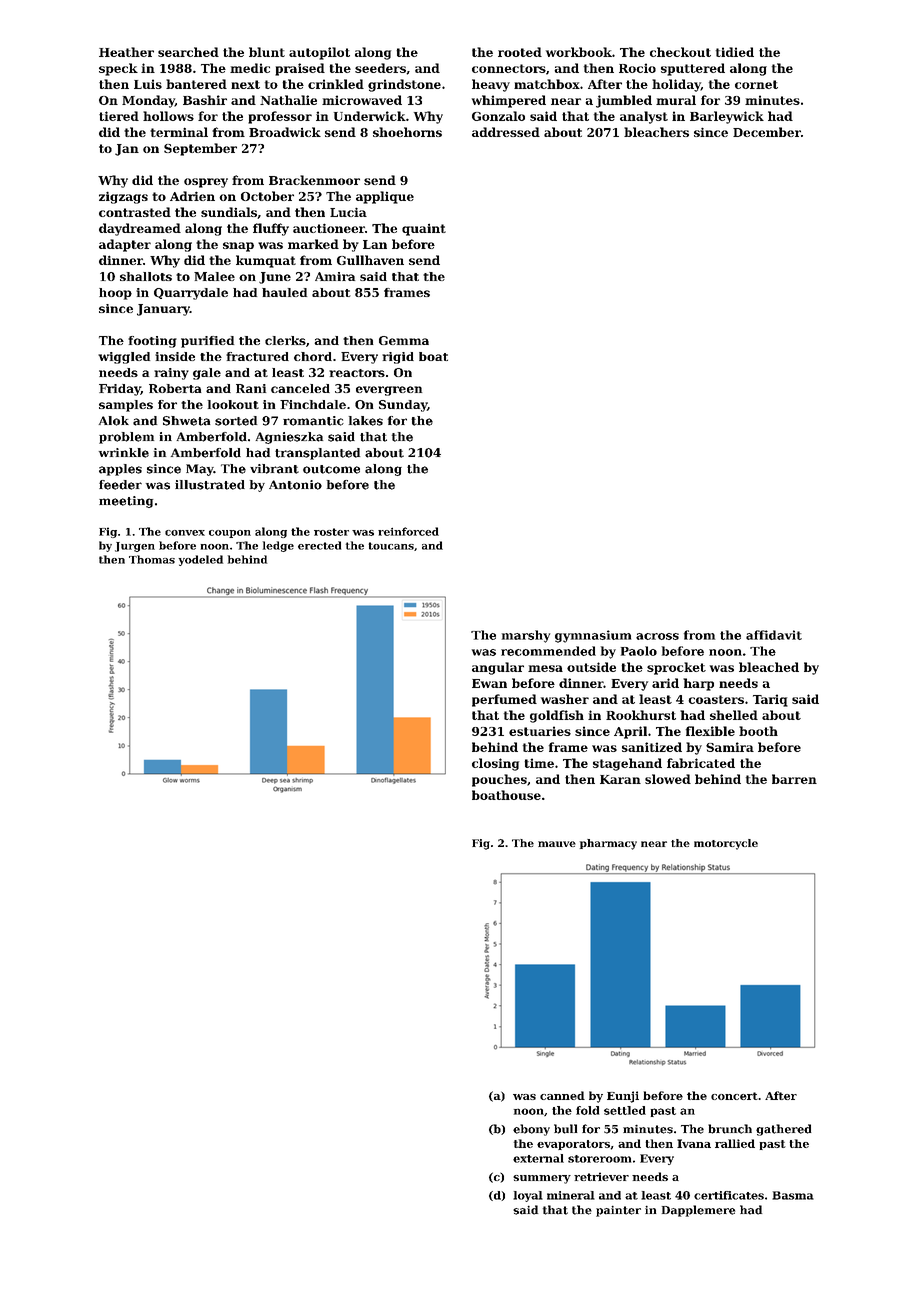 The image size is (924, 1308). Describe the element at coordinates (756, 84) in the page. I see `cornet` at that location.
